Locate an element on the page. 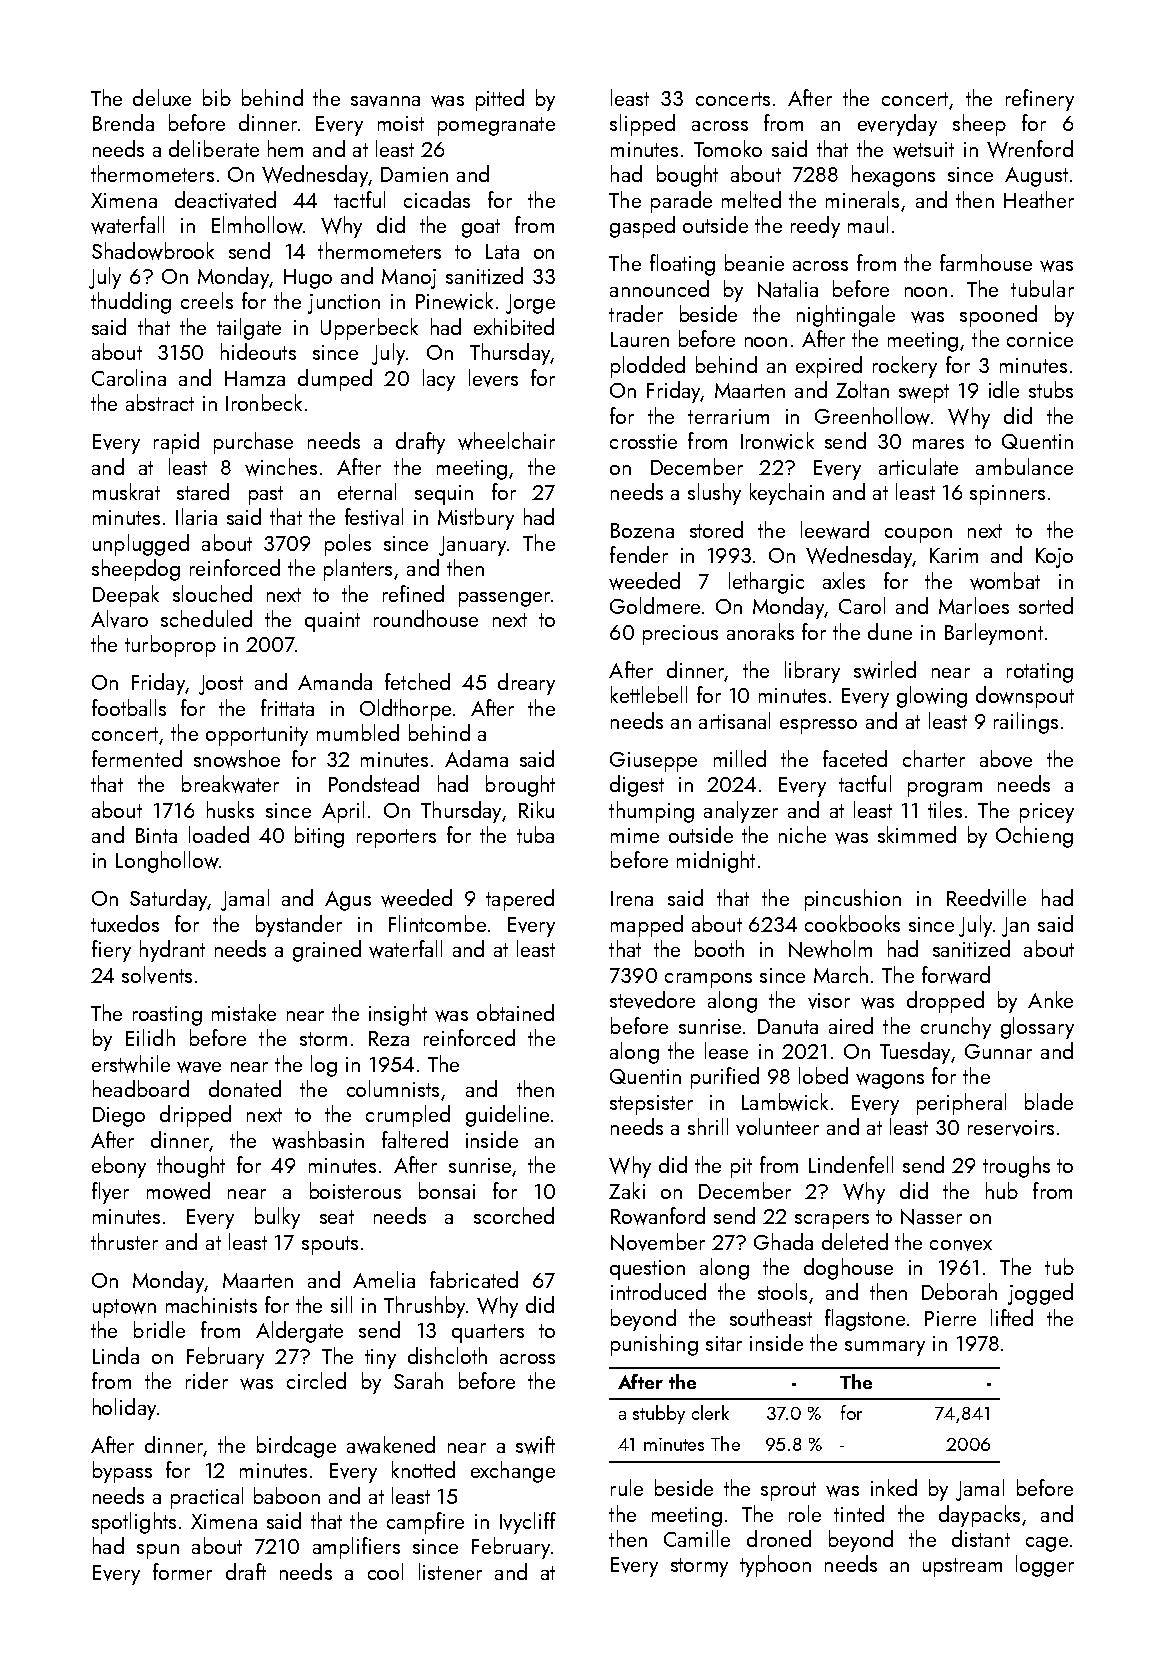  former is located at coordinates (182, 1571).
